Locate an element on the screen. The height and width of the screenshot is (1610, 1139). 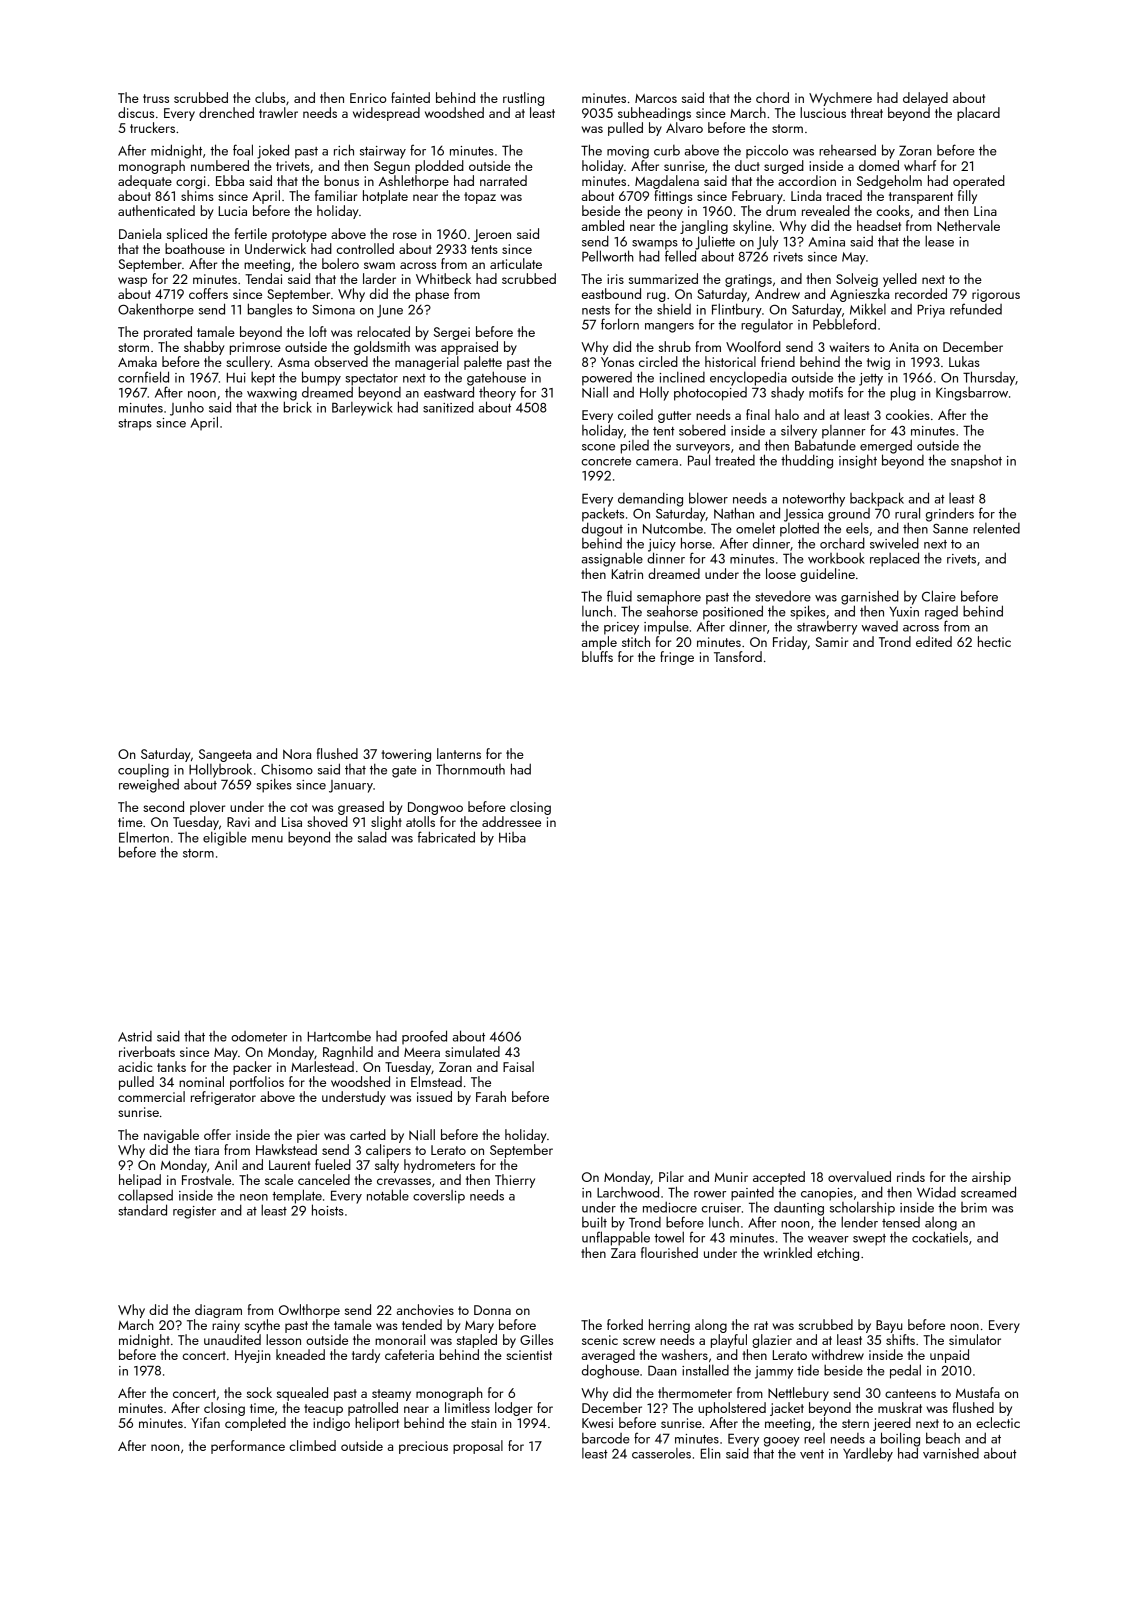
climbed is located at coordinates (313, 1445).
